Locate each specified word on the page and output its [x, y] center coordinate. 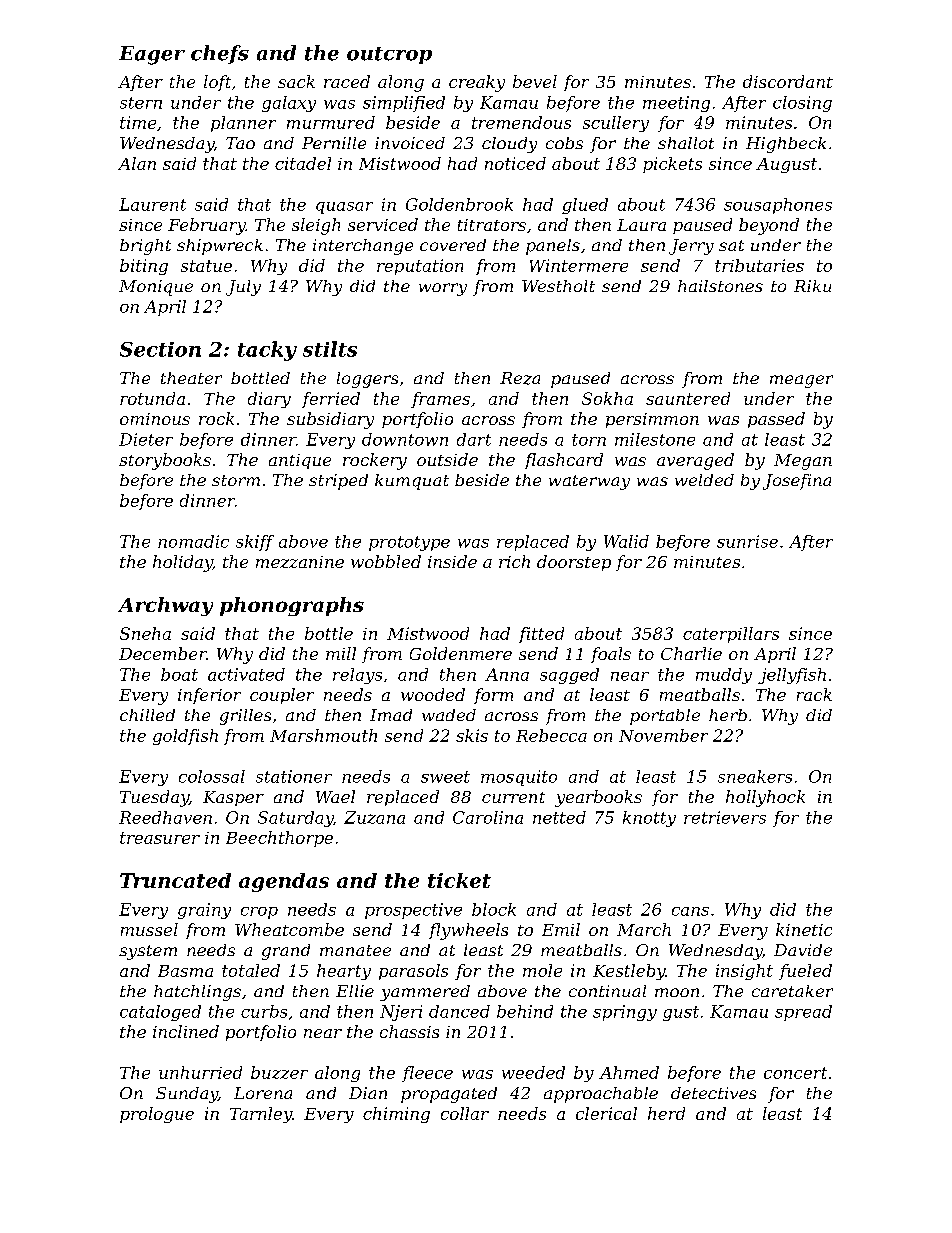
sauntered [688, 398]
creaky [477, 83]
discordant [788, 81]
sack [296, 81]
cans [690, 911]
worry [443, 289]
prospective [413, 911]
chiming [396, 1115]
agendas [284, 882]
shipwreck [220, 247]
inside [452, 561]
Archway [165, 606]
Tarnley [261, 1115]
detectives [713, 1093]
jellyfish [792, 676]
